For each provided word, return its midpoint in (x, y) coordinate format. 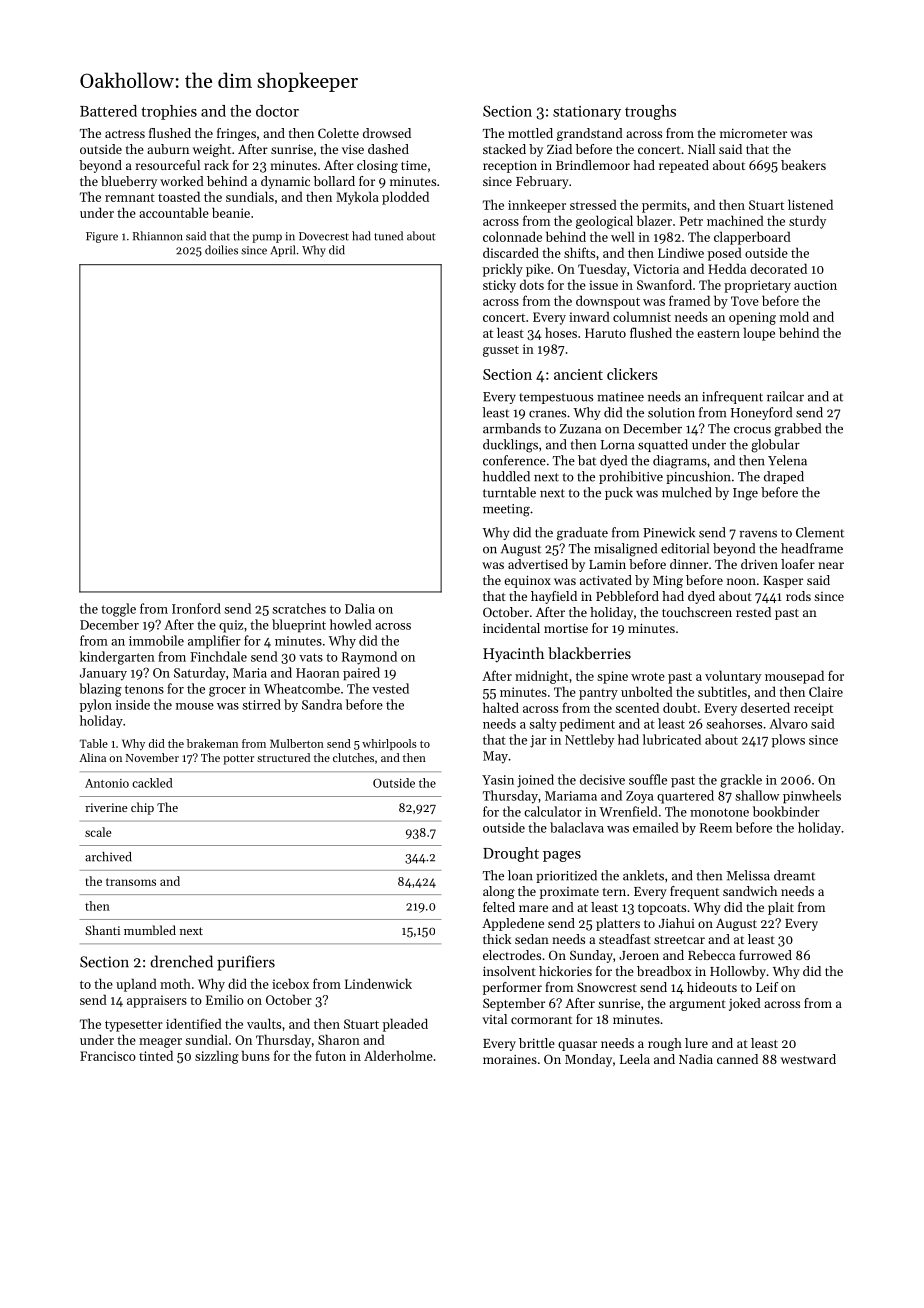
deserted (765, 707)
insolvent (509, 971)
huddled (506, 476)
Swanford (664, 284)
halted (501, 707)
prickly (503, 270)
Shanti (102, 930)
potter (238, 760)
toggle (118, 610)
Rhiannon (158, 236)
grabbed (797, 430)
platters (618, 924)
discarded (511, 252)
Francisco (108, 1056)
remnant (130, 197)
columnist (642, 316)
